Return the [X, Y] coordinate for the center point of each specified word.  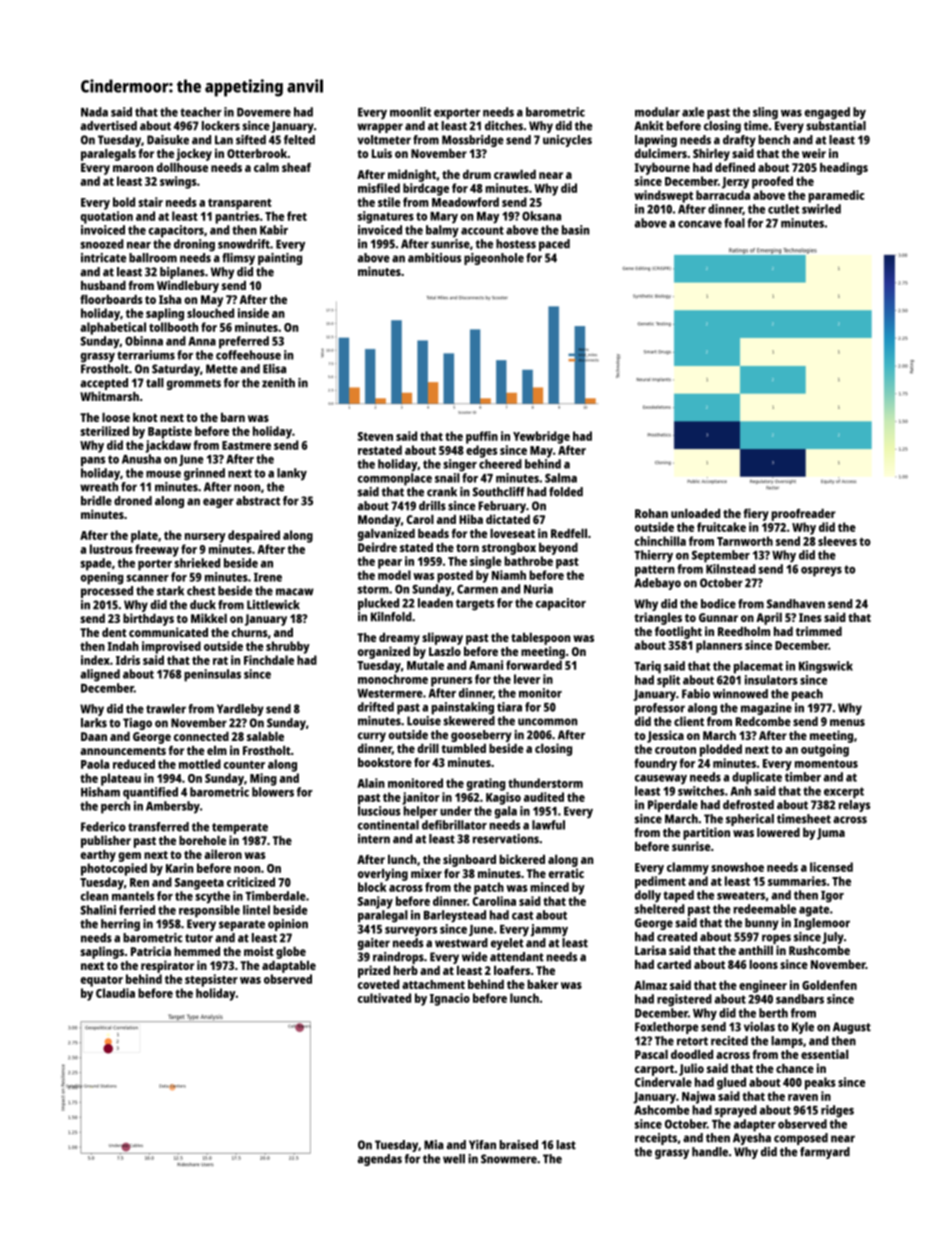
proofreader [803, 515]
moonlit [410, 112]
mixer [426, 873]
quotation [107, 217]
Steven [375, 436]
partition [706, 833]
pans [93, 462]
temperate [240, 828]
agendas [380, 1160]
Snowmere [509, 1159]
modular [657, 112]
